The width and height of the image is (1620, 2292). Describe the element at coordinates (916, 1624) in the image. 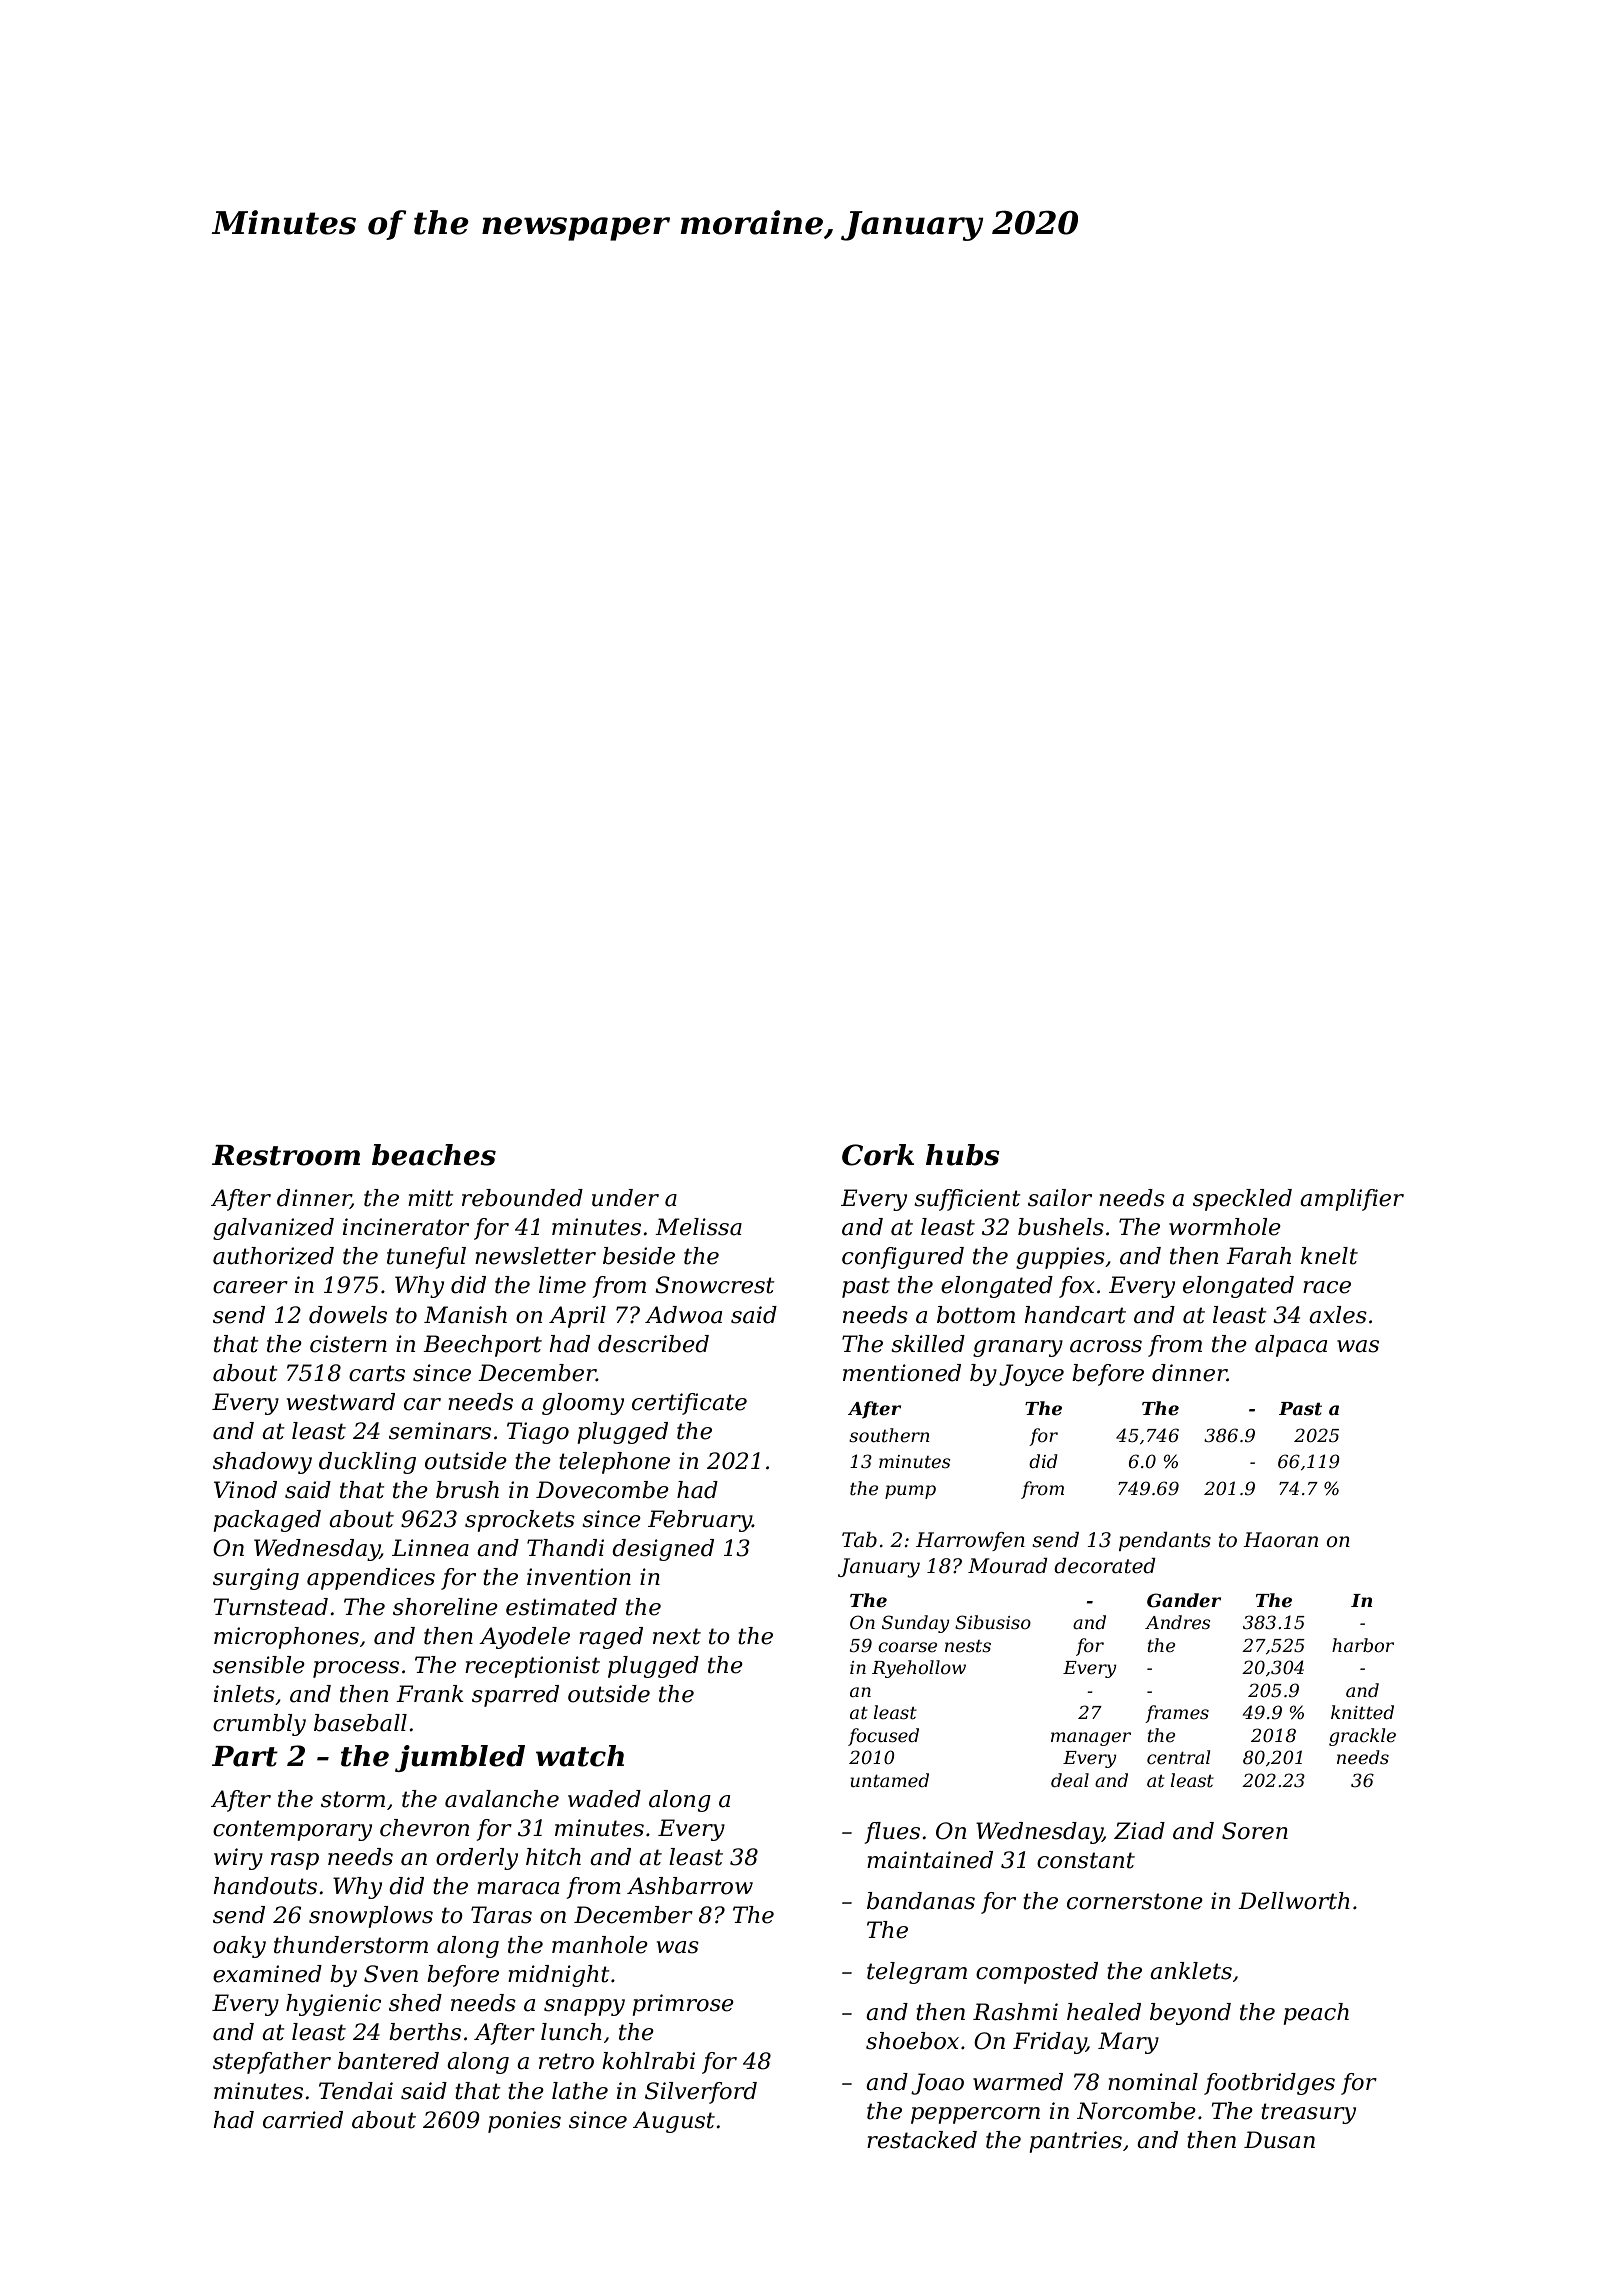

I see `Sunday` at that location.
